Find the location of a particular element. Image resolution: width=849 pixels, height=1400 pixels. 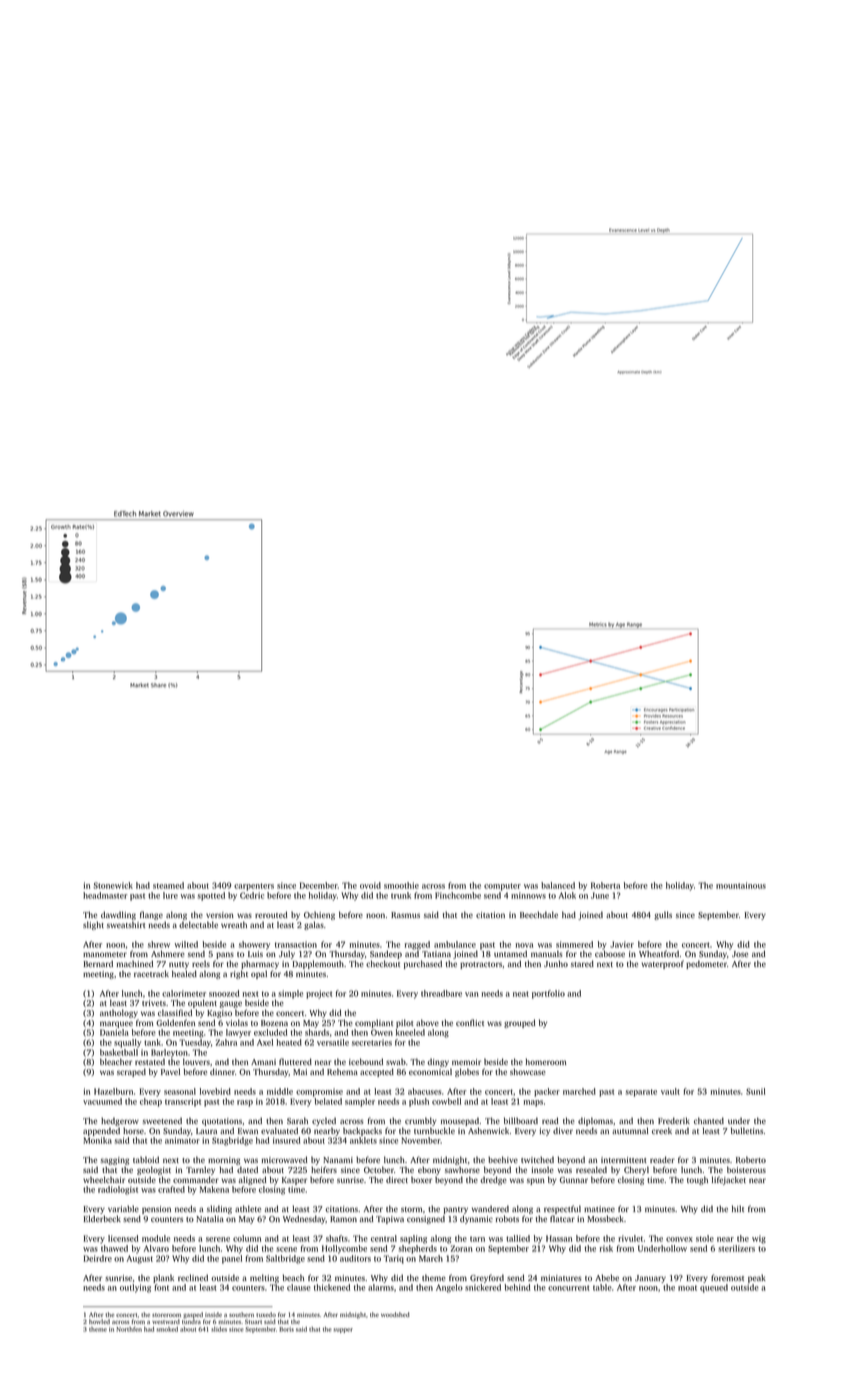

conflict is located at coordinates (470, 1022).
